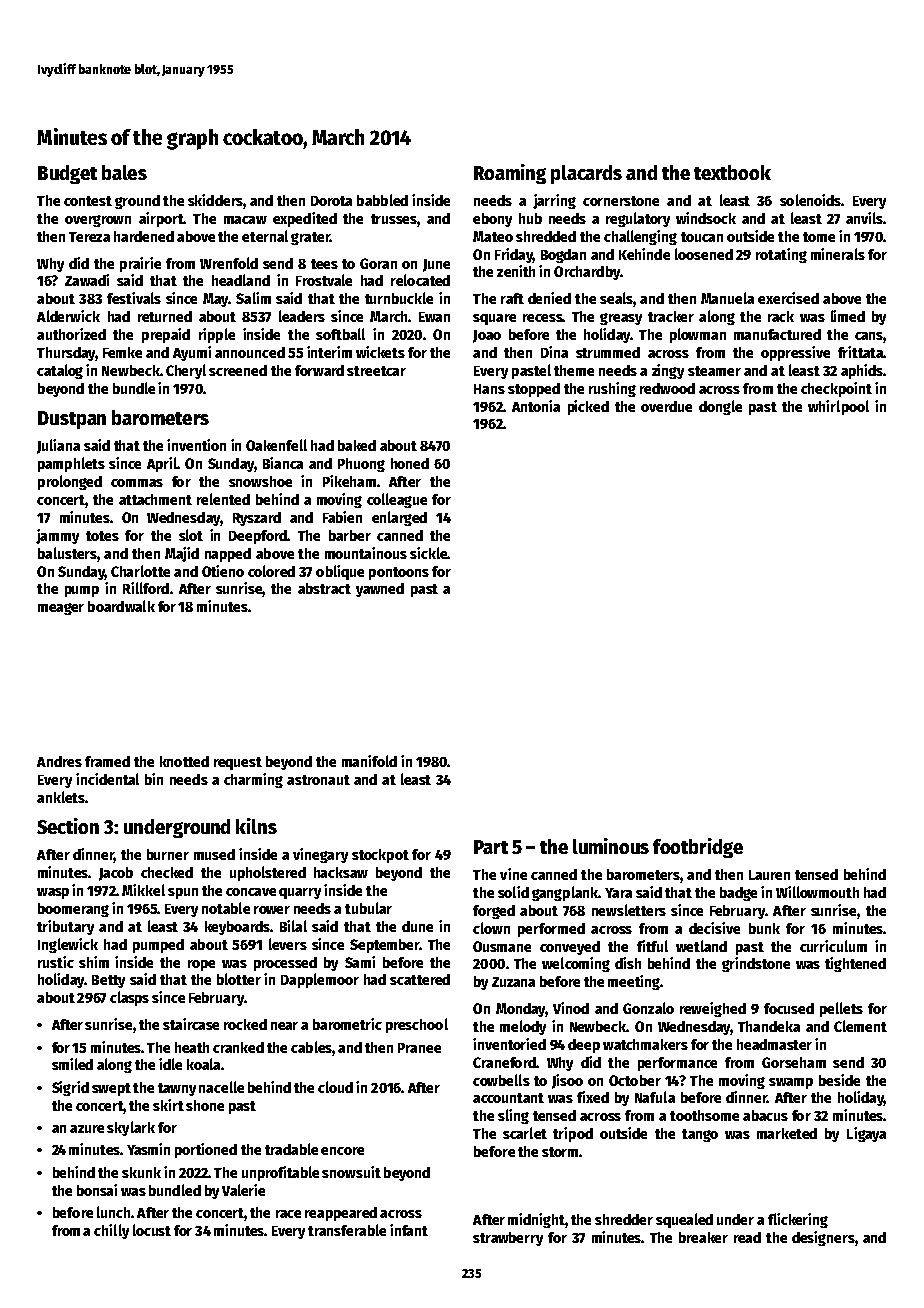 The width and height of the image is (924, 1308). Describe the element at coordinates (817, 892) in the image. I see `Willowmouth` at that location.
